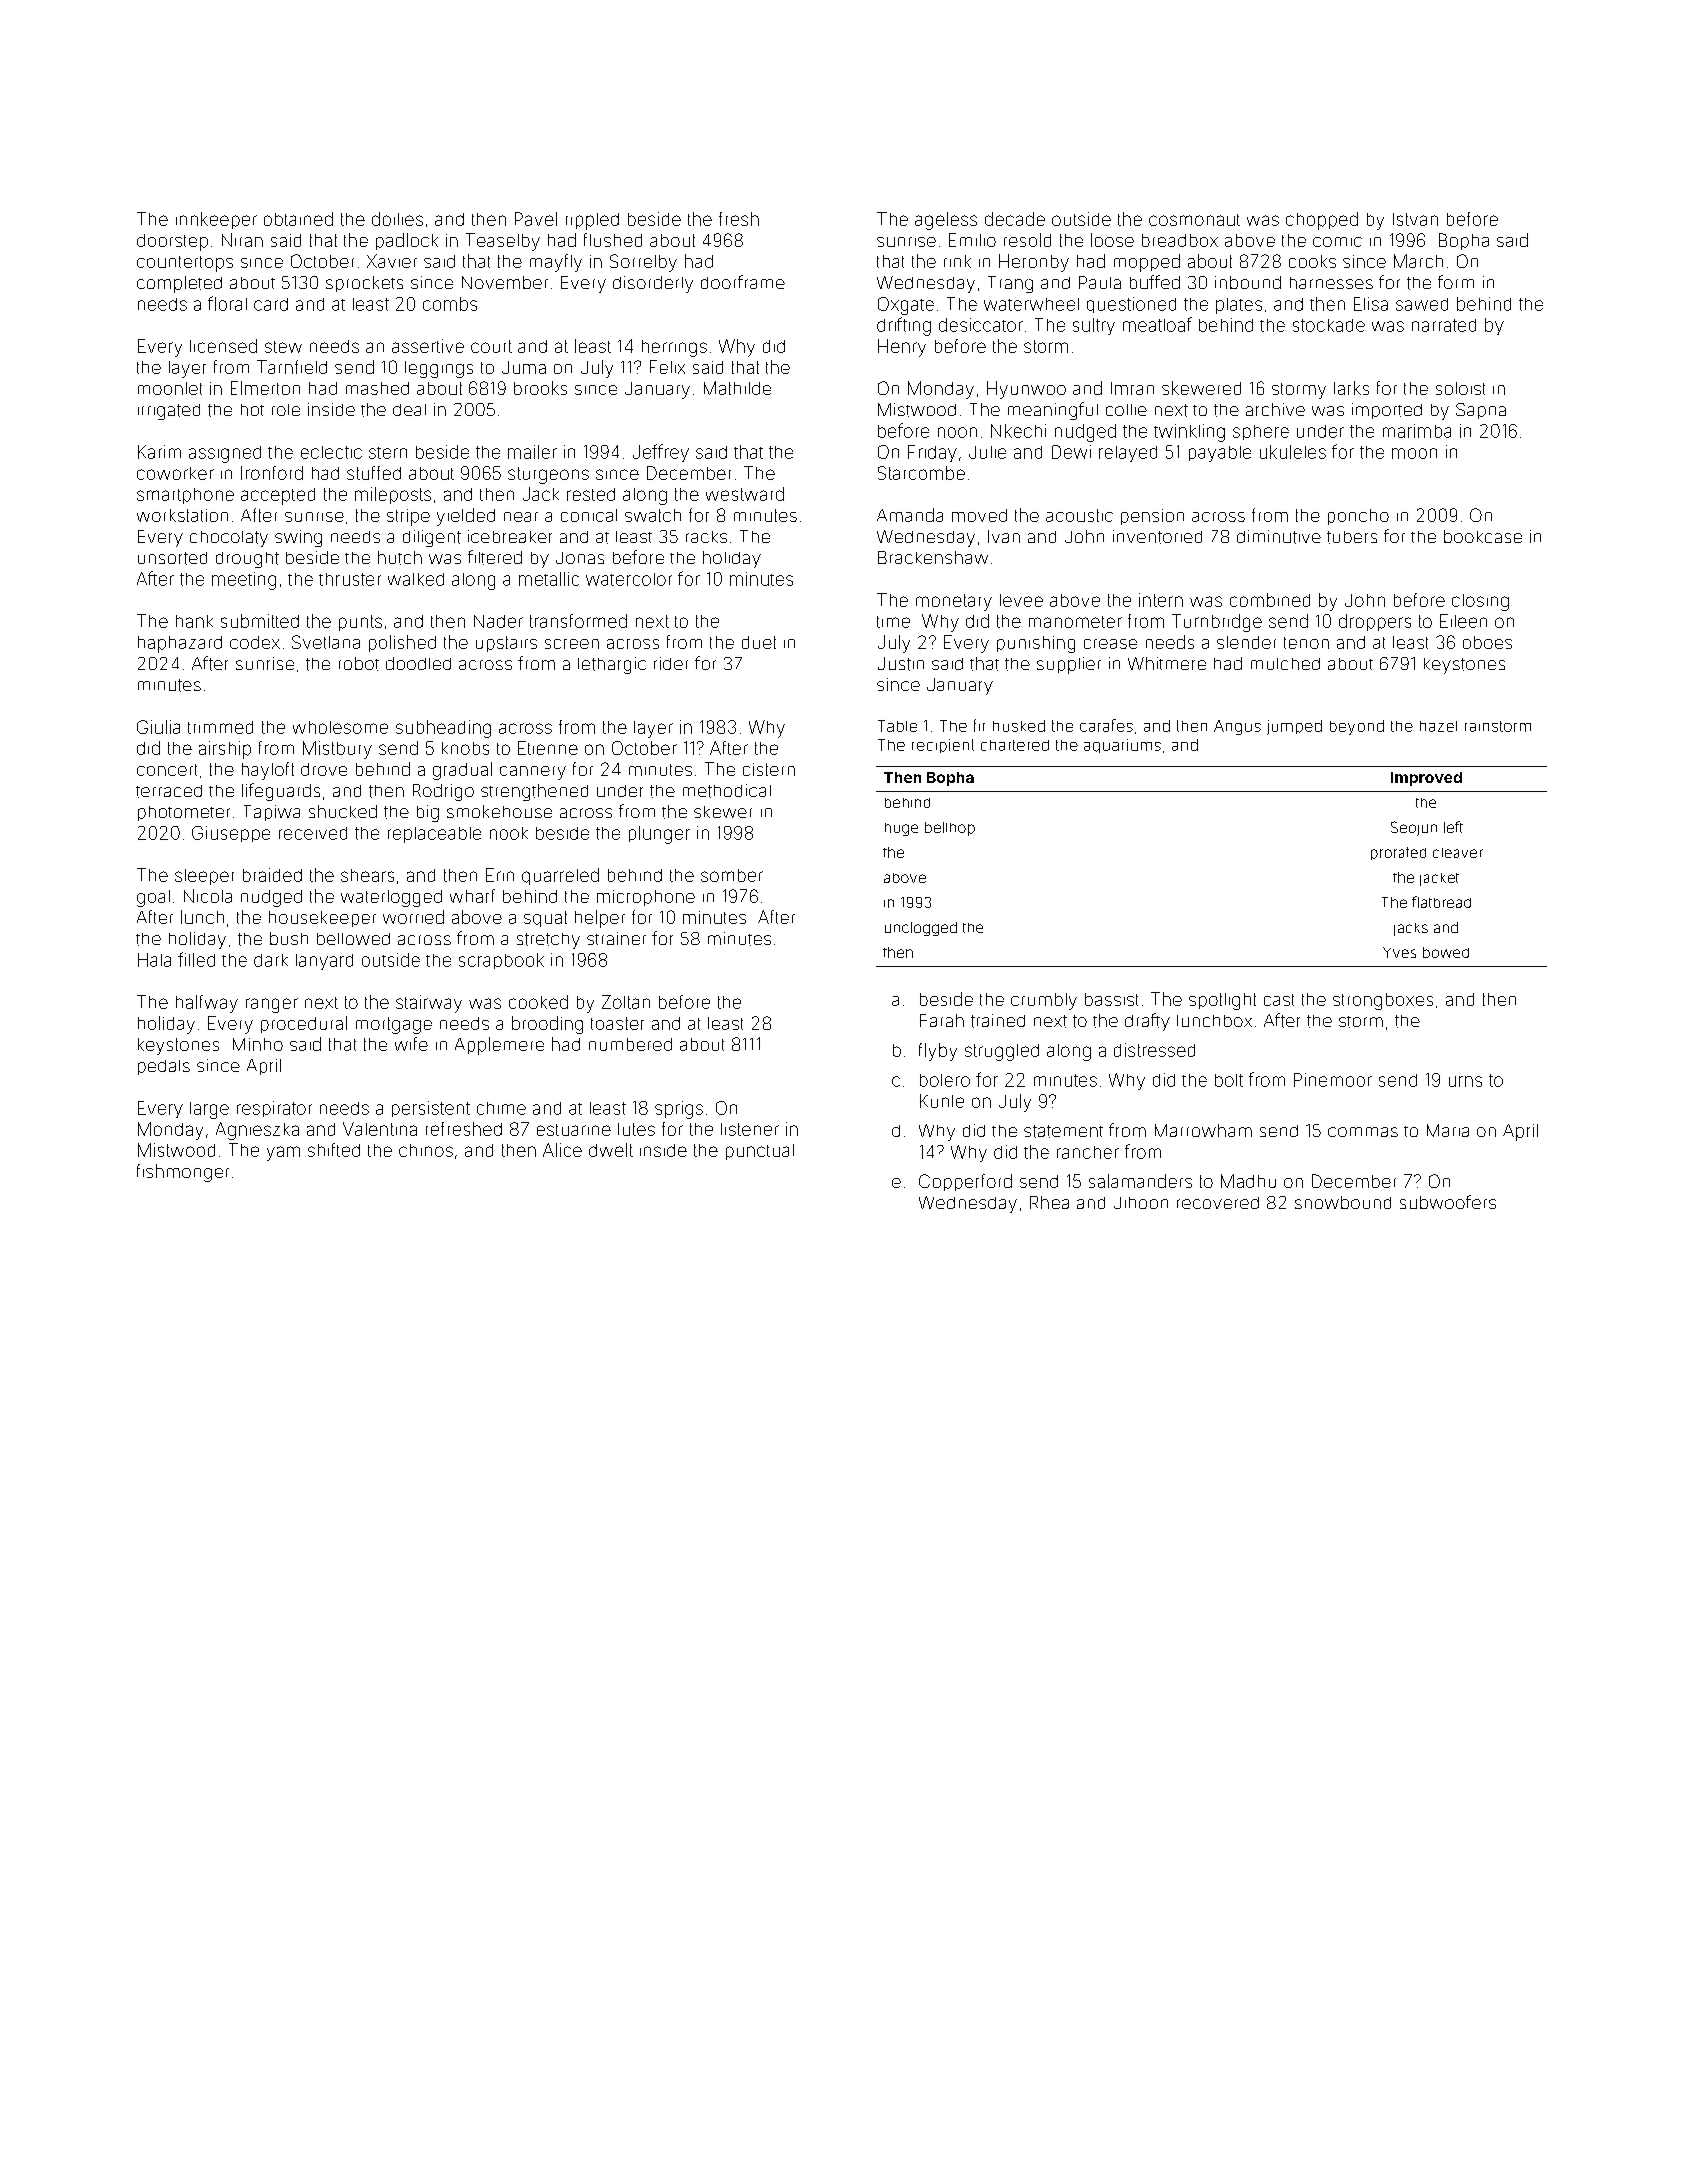 The height and width of the document is (2178, 1683). Describe the element at coordinates (397, 219) in the document. I see `doilies` at that location.
